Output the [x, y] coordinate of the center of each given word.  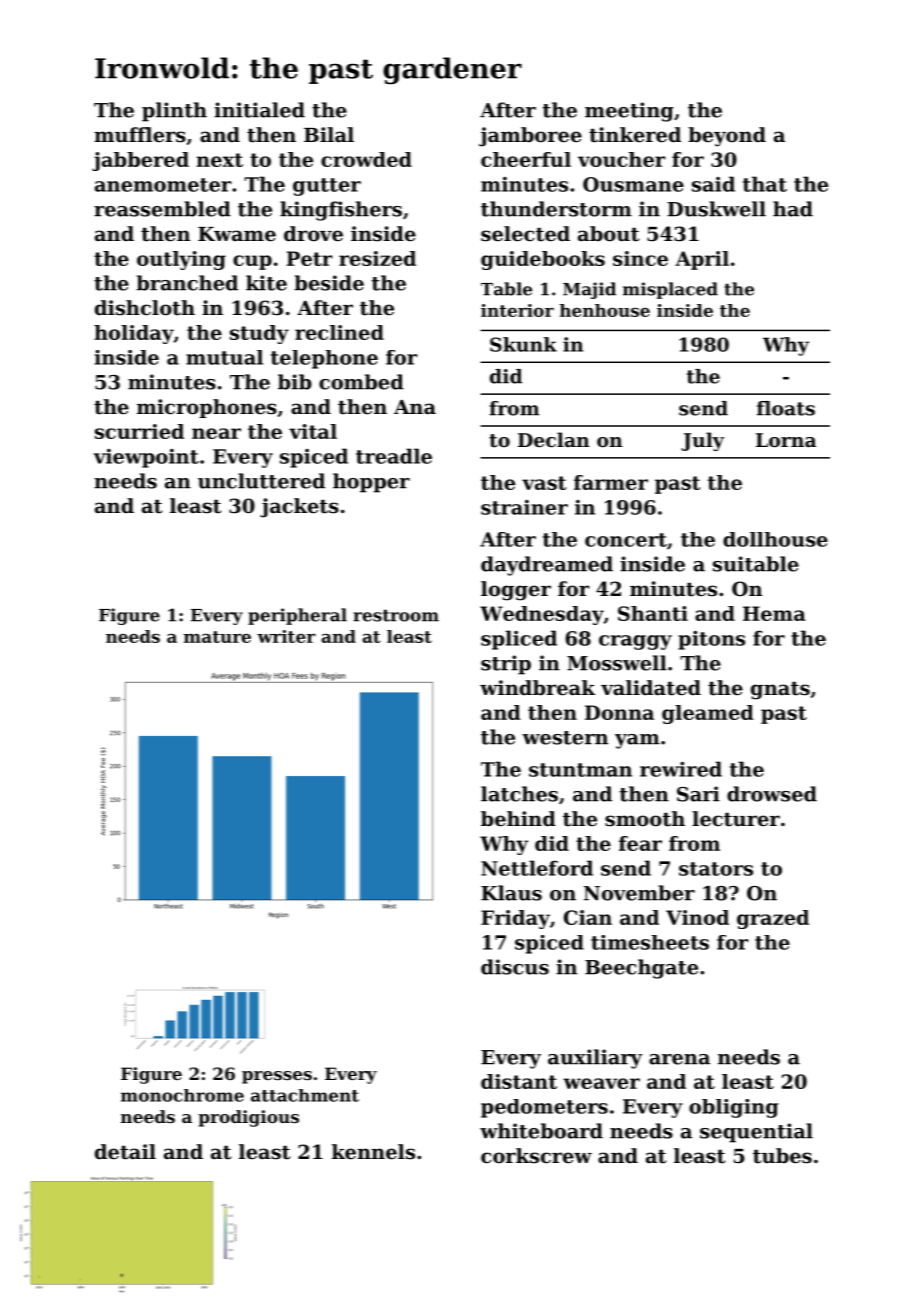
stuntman [580, 770]
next [219, 160]
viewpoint [146, 458]
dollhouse [775, 539]
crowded [366, 159]
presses [277, 1077]
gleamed [708, 714]
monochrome [182, 1095]
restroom [396, 615]
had [793, 209]
